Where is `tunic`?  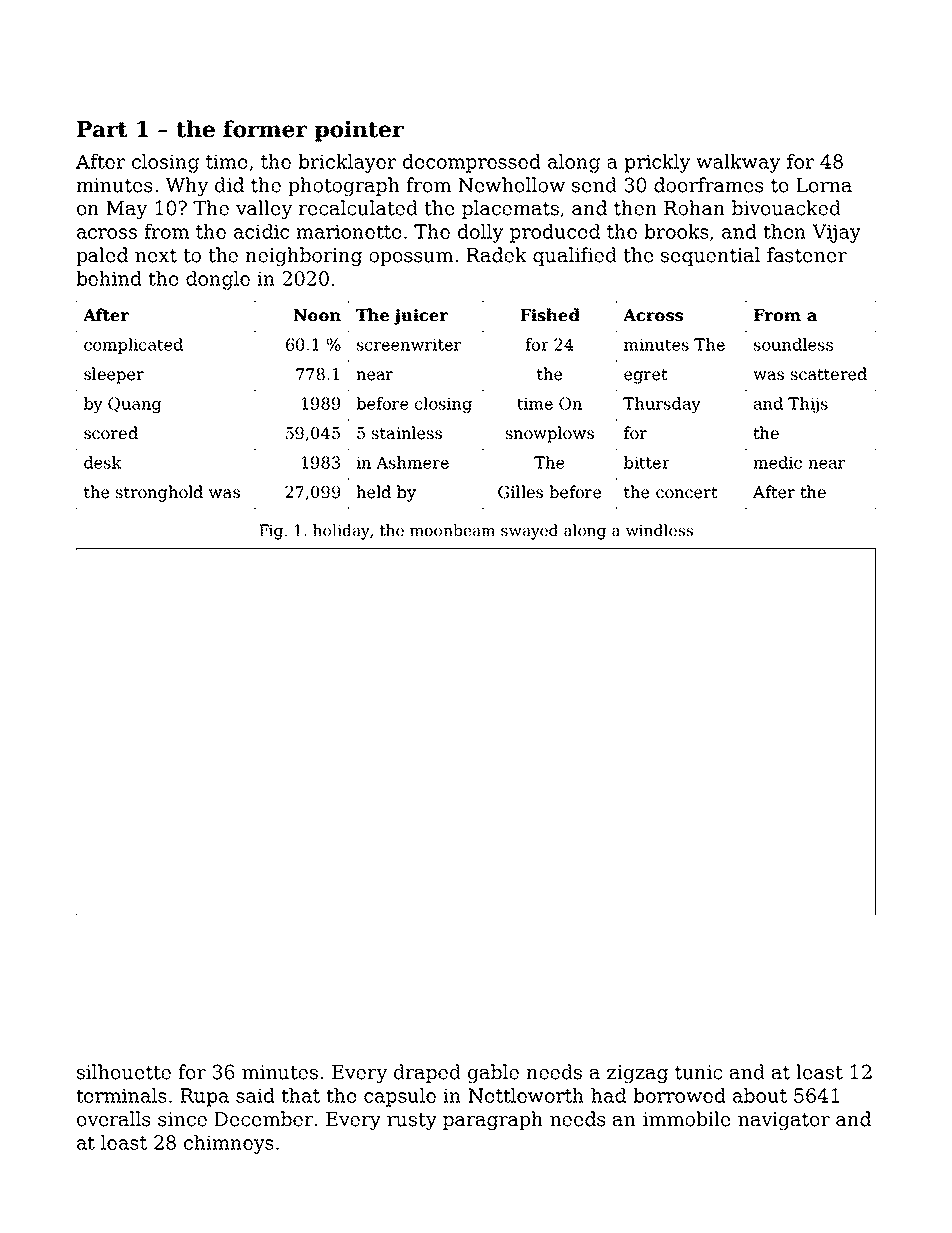
tunic is located at coordinates (698, 1072).
